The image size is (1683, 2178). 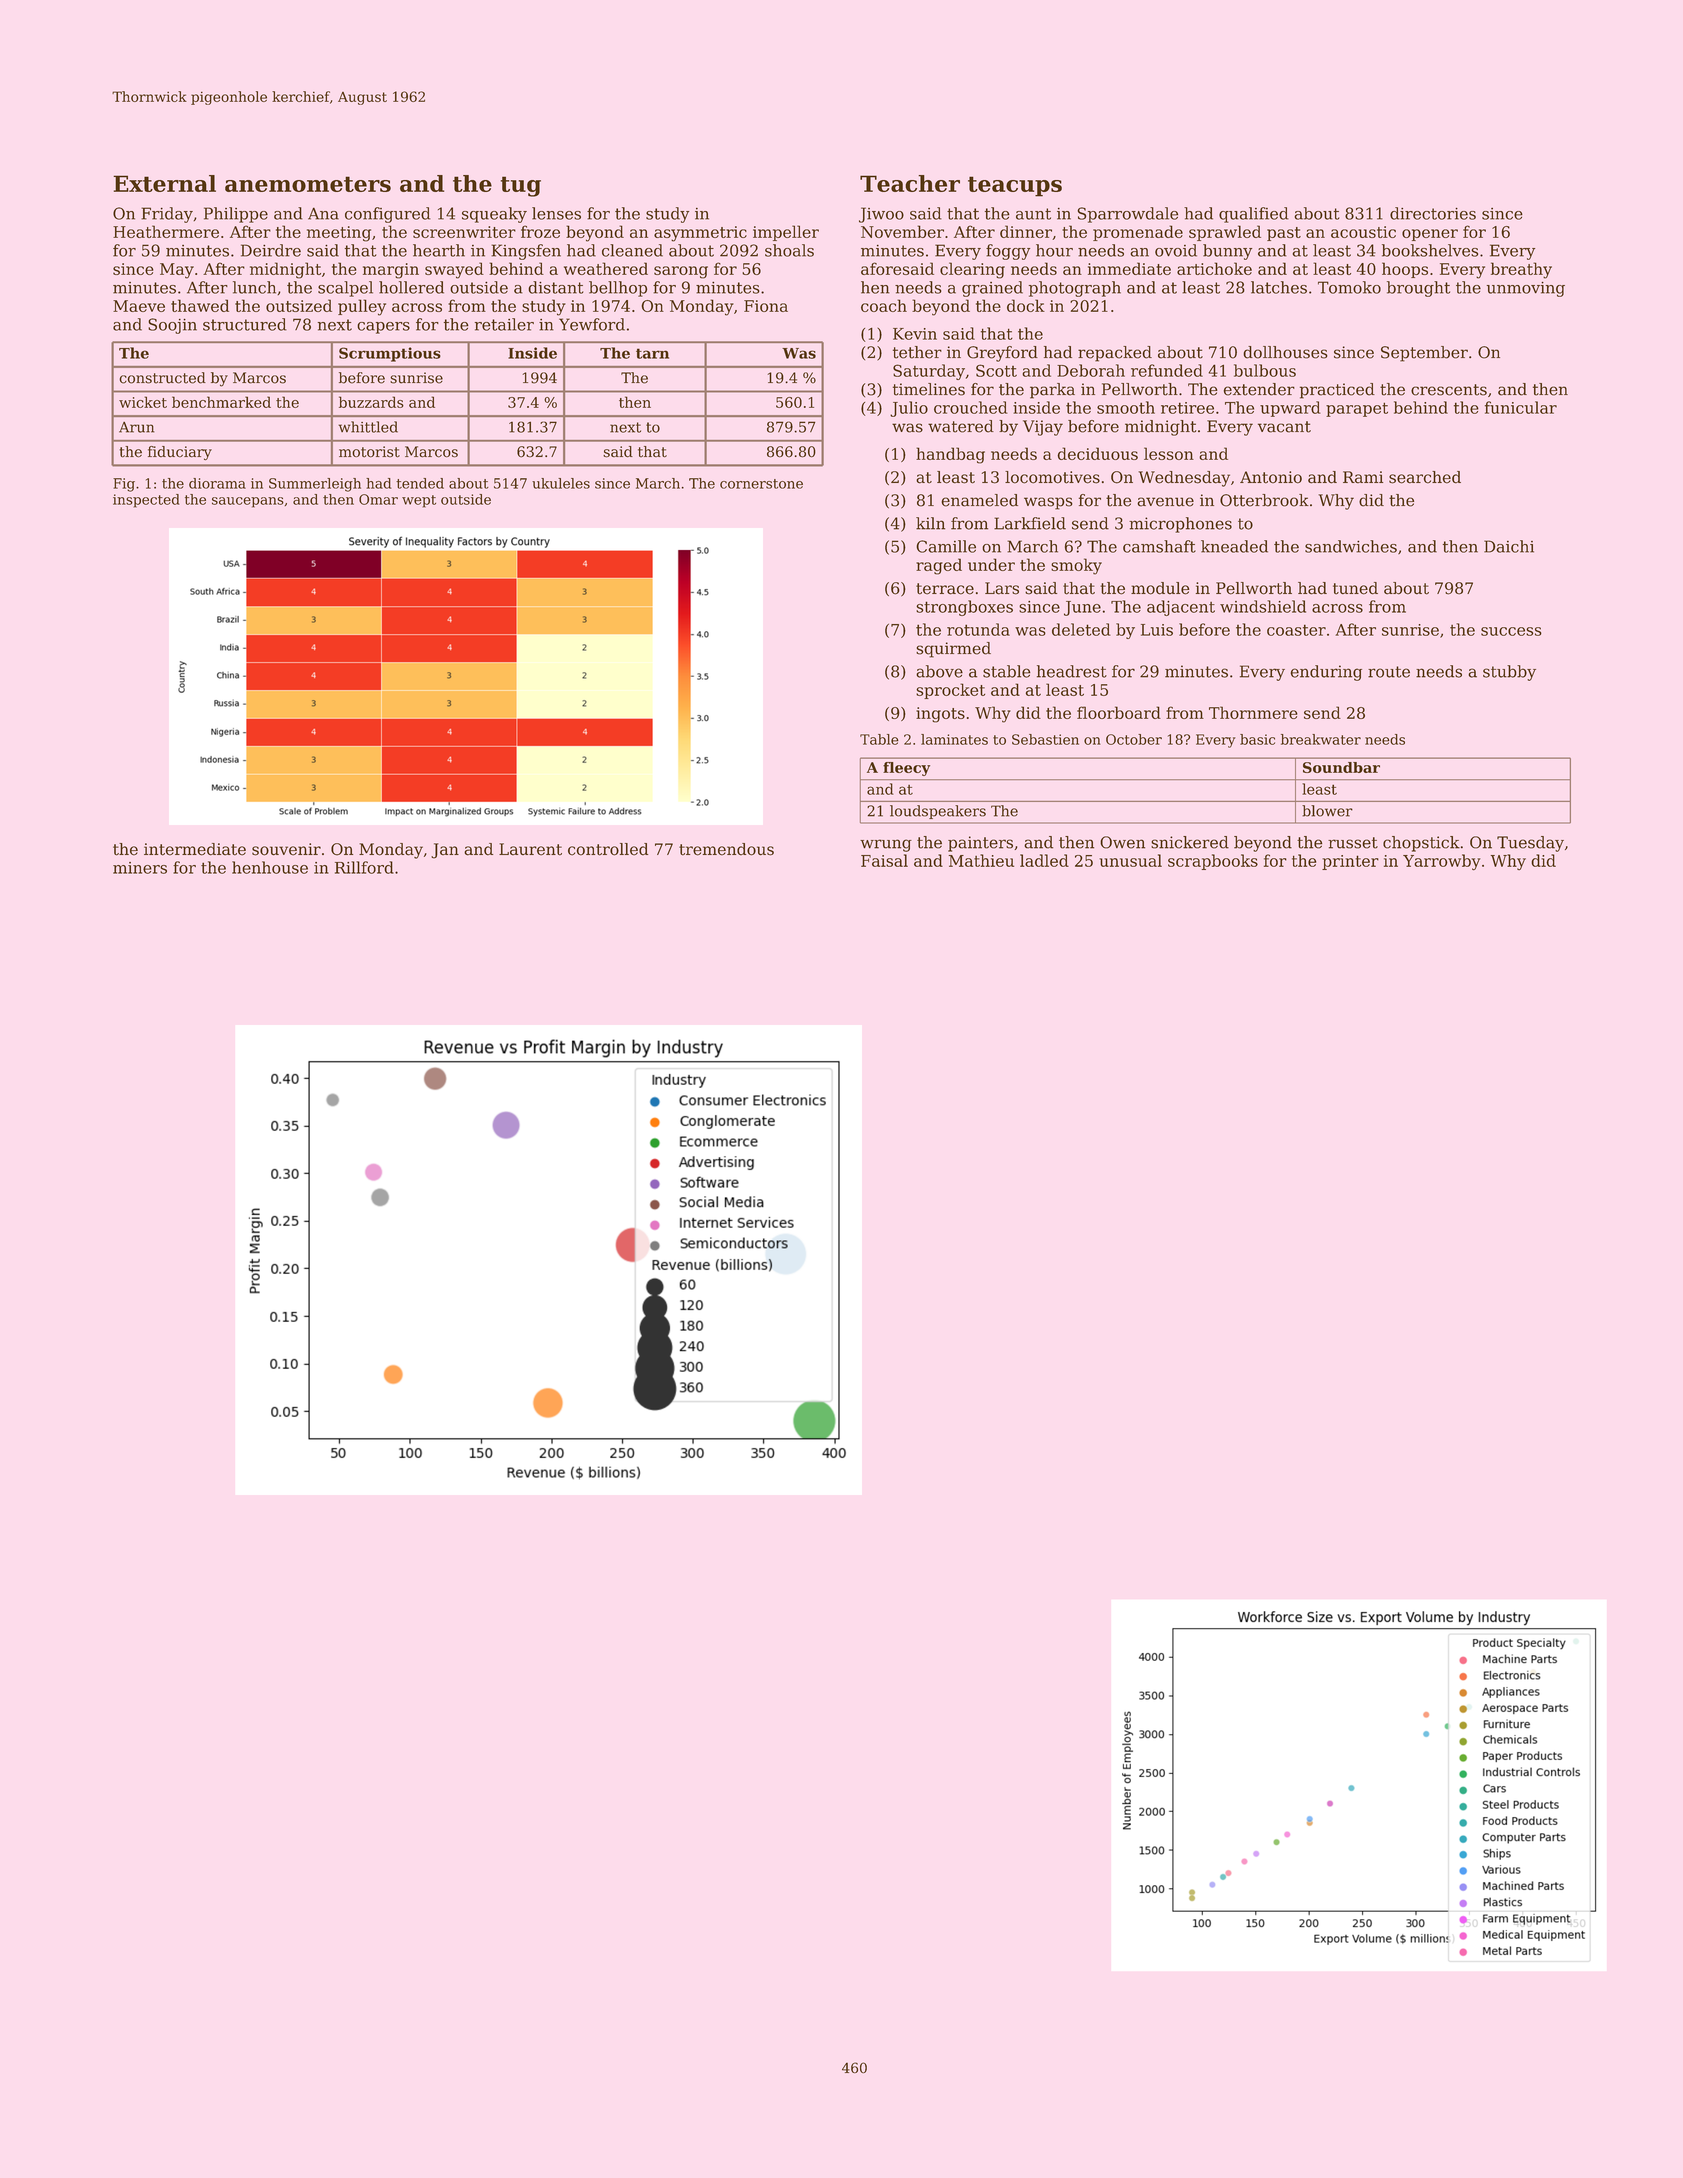 What do you see at coordinates (164, 183) in the page?
I see `External` at bounding box center [164, 183].
